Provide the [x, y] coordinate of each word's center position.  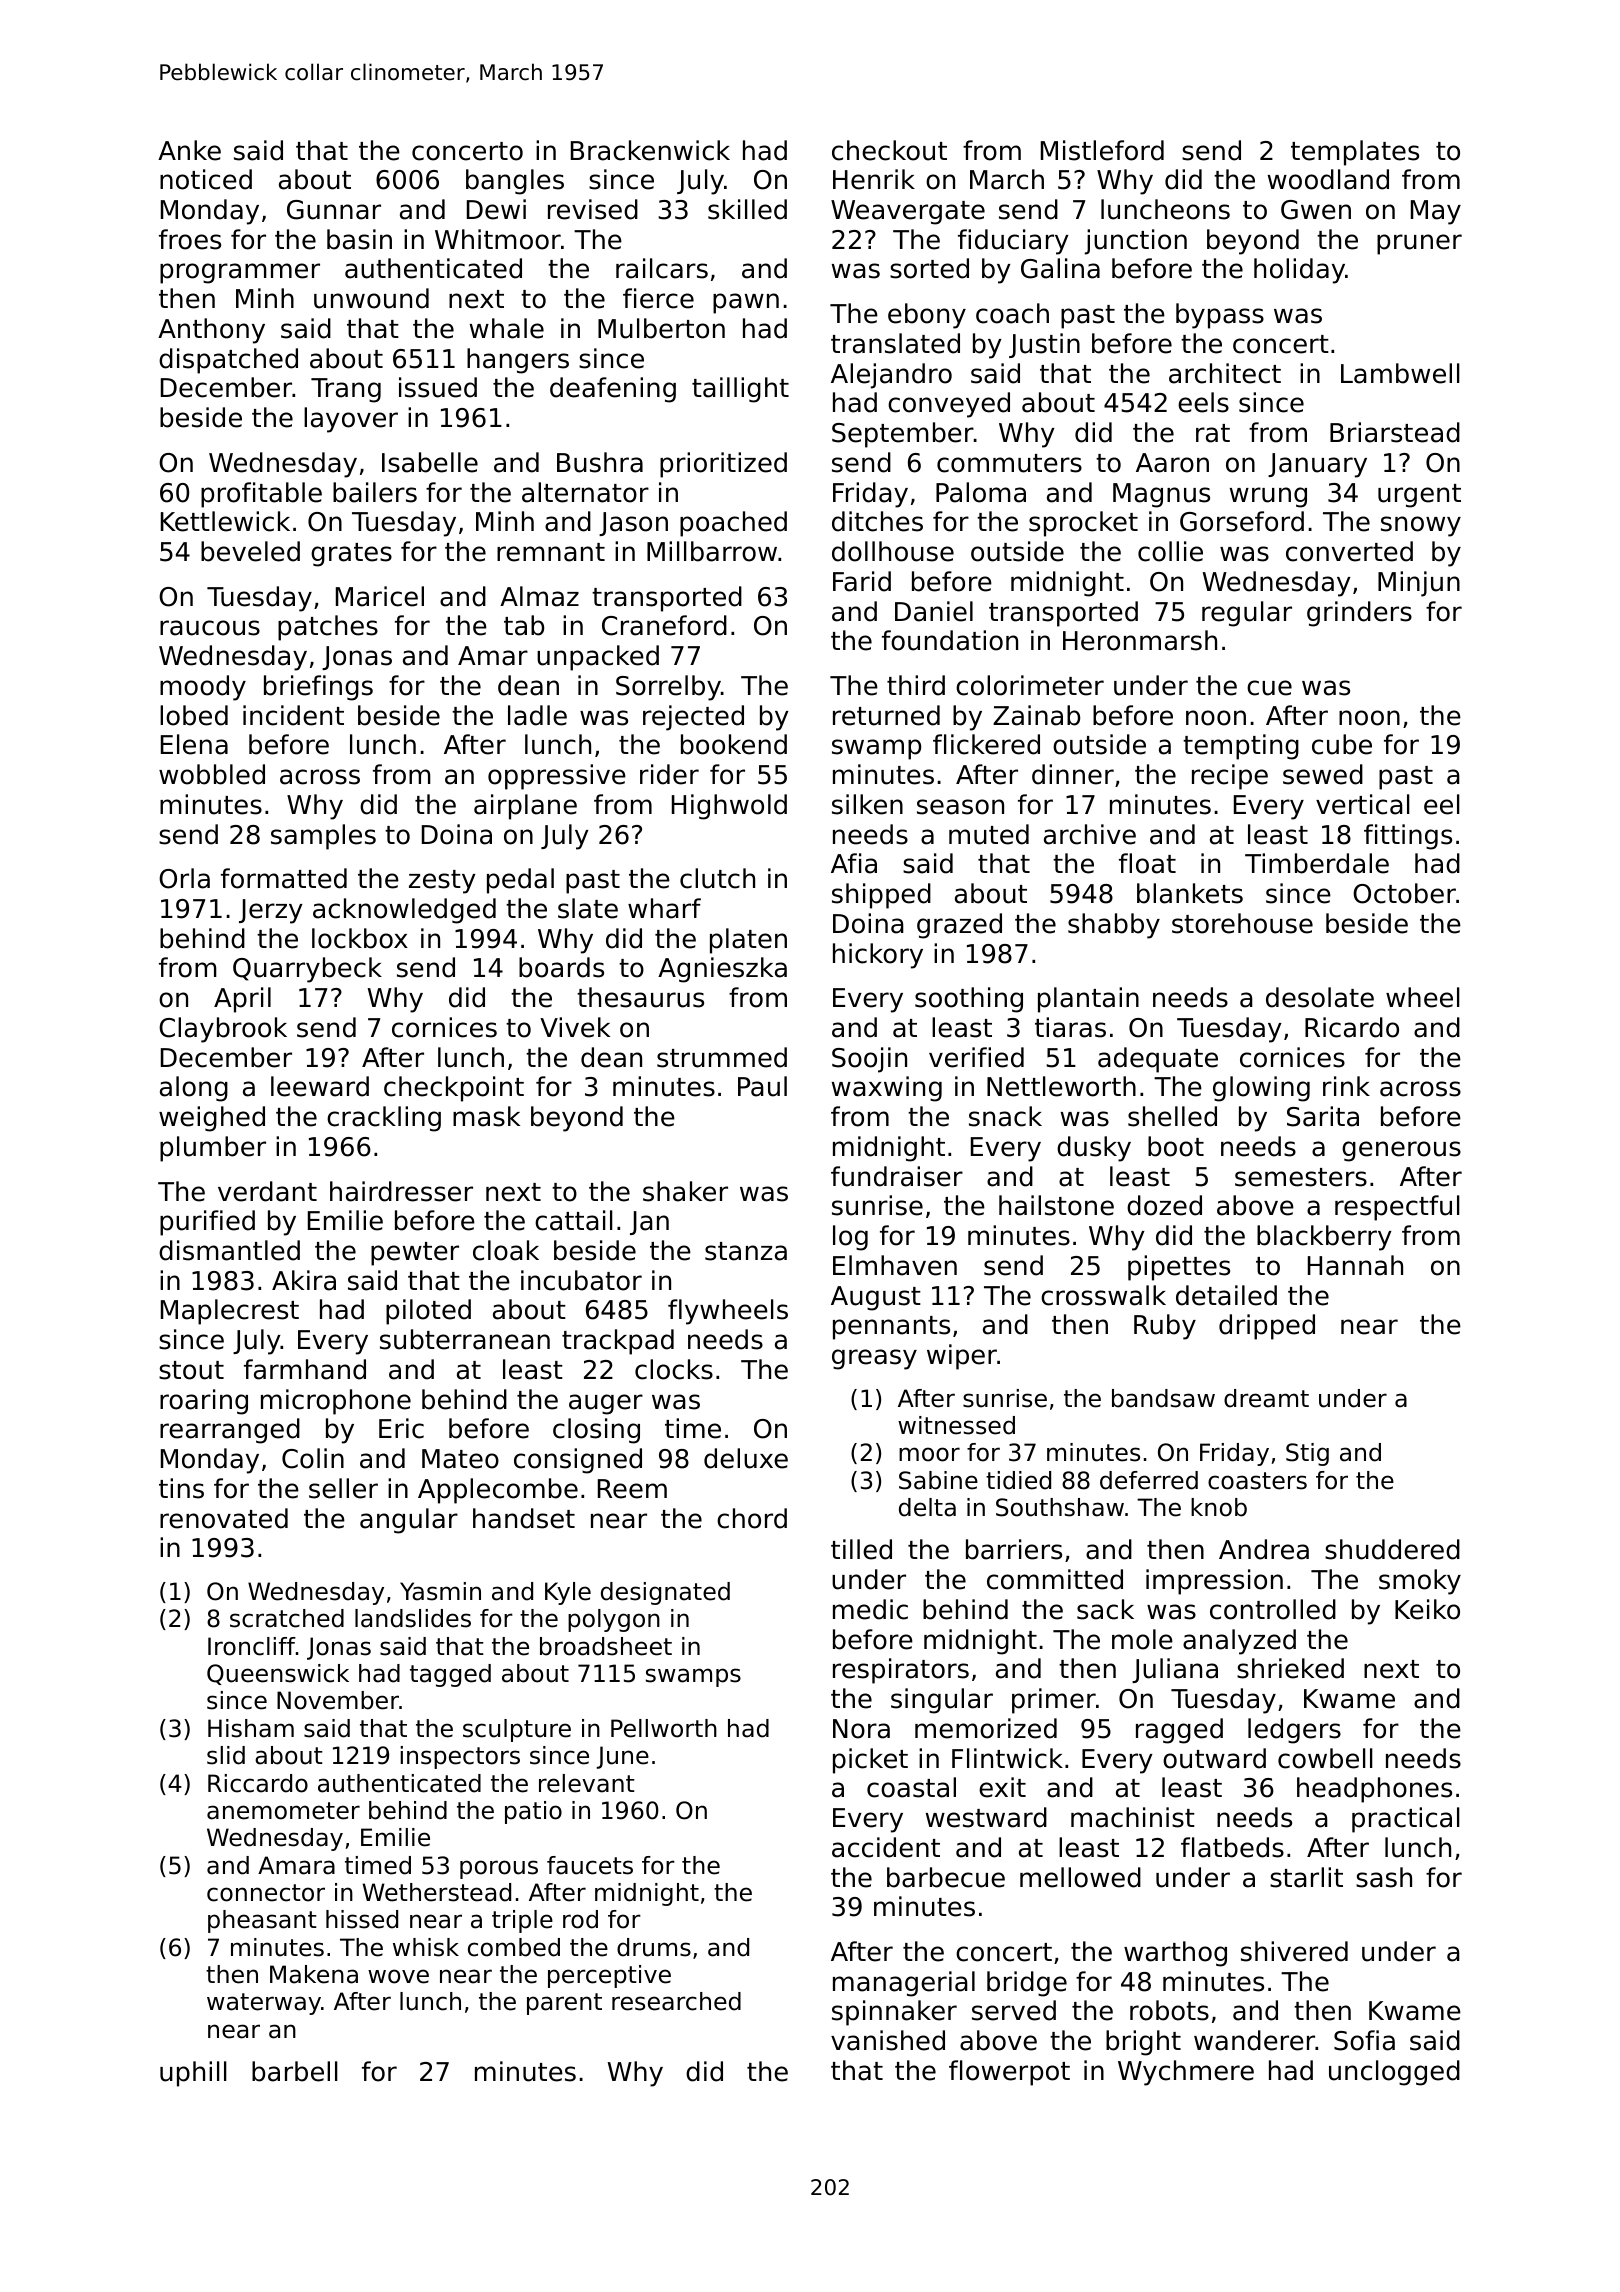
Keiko [1427, 1609]
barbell [295, 2071]
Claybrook [223, 1030]
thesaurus [640, 997]
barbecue [946, 1877]
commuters [1009, 463]
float [1147, 863]
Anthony [211, 331]
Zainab [1036, 715]
